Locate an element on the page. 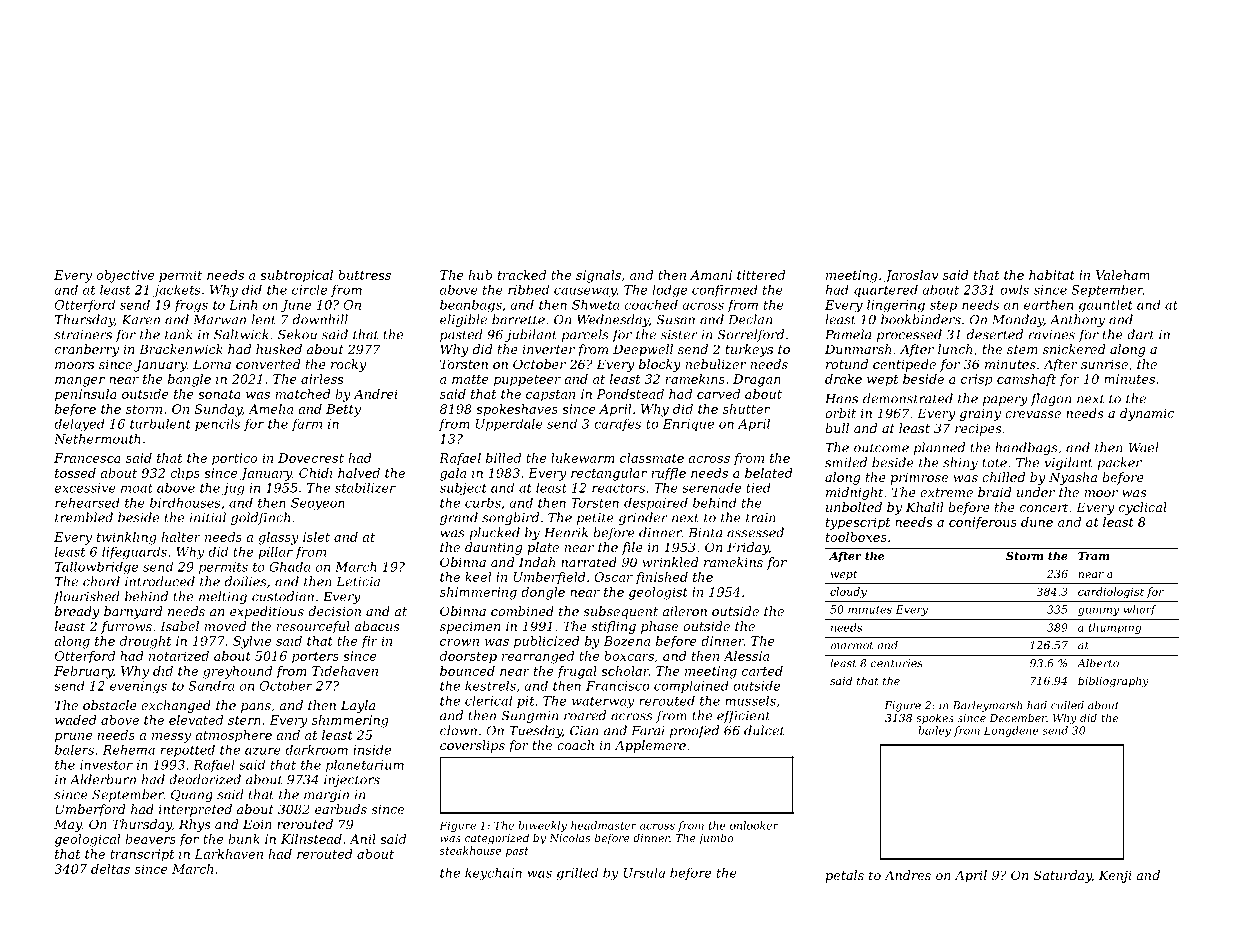 Image resolution: width=1233 pixels, height=952 pixels. dune is located at coordinates (1037, 522).
